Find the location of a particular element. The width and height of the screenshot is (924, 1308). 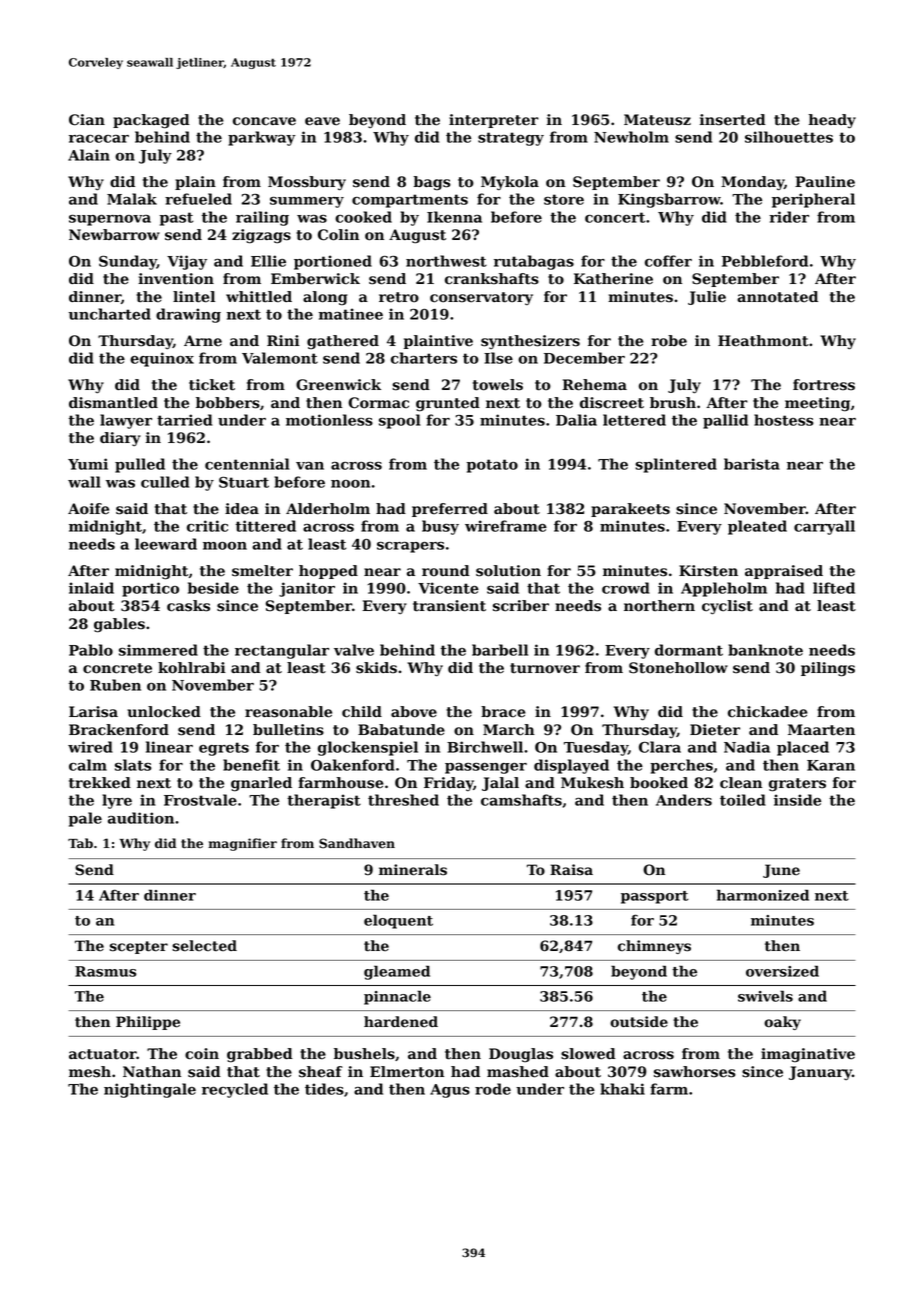

moon is located at coordinates (225, 545).
